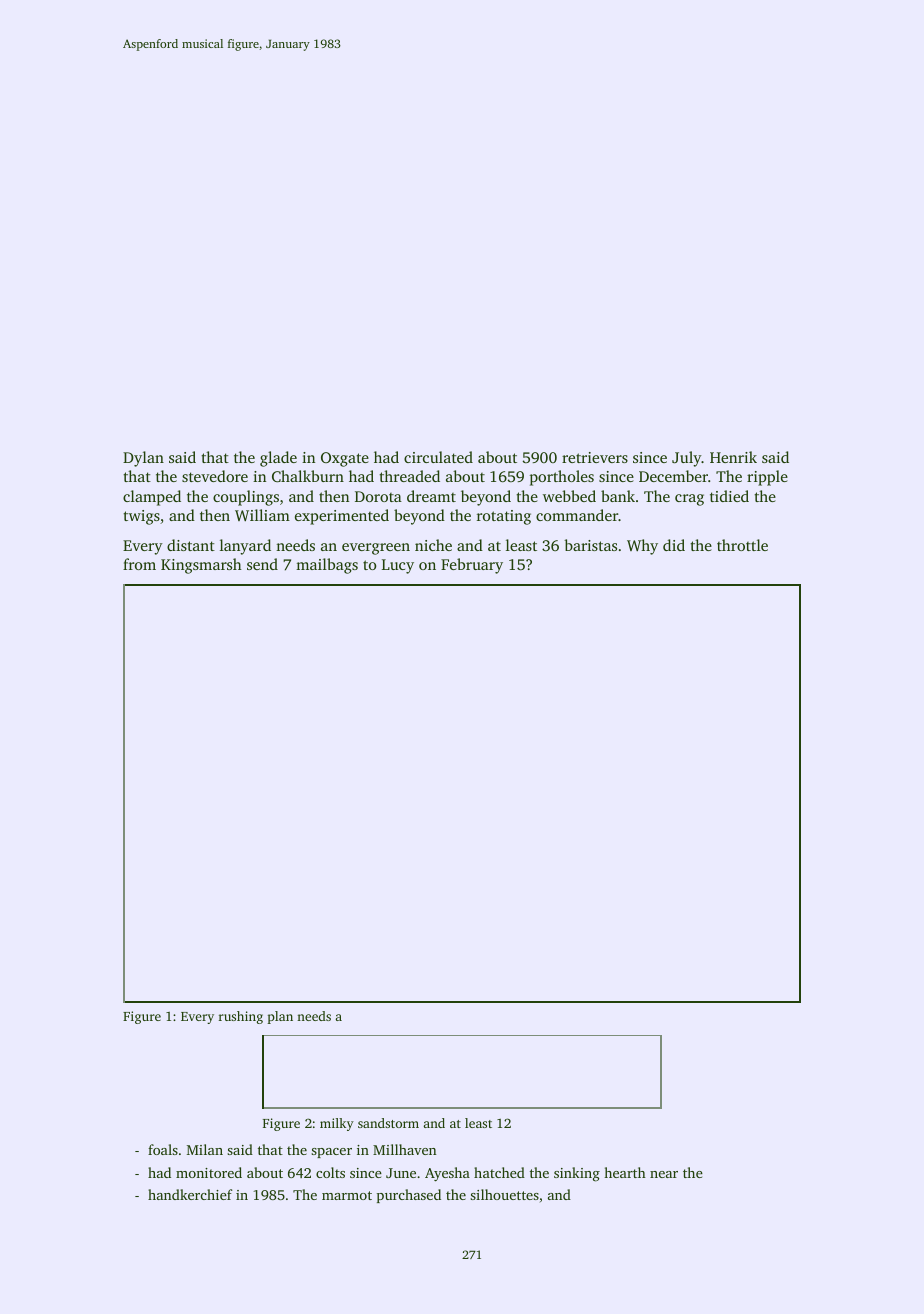 Image resolution: width=924 pixels, height=1314 pixels. I want to click on retrievers, so click(595, 457).
